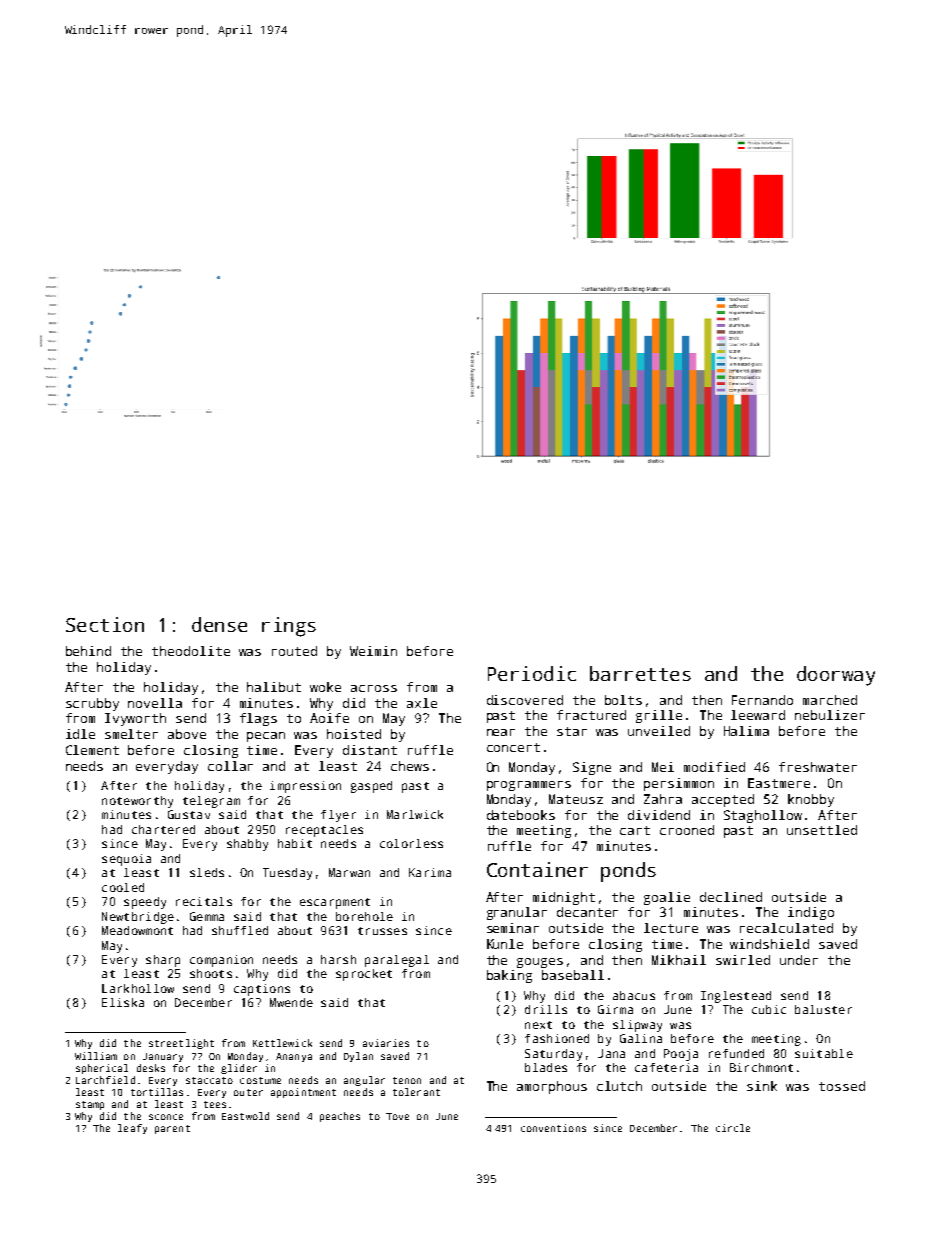 The width and height of the screenshot is (952, 1233). Describe the element at coordinates (157, 1092) in the screenshot. I see `tortillas` at that location.
